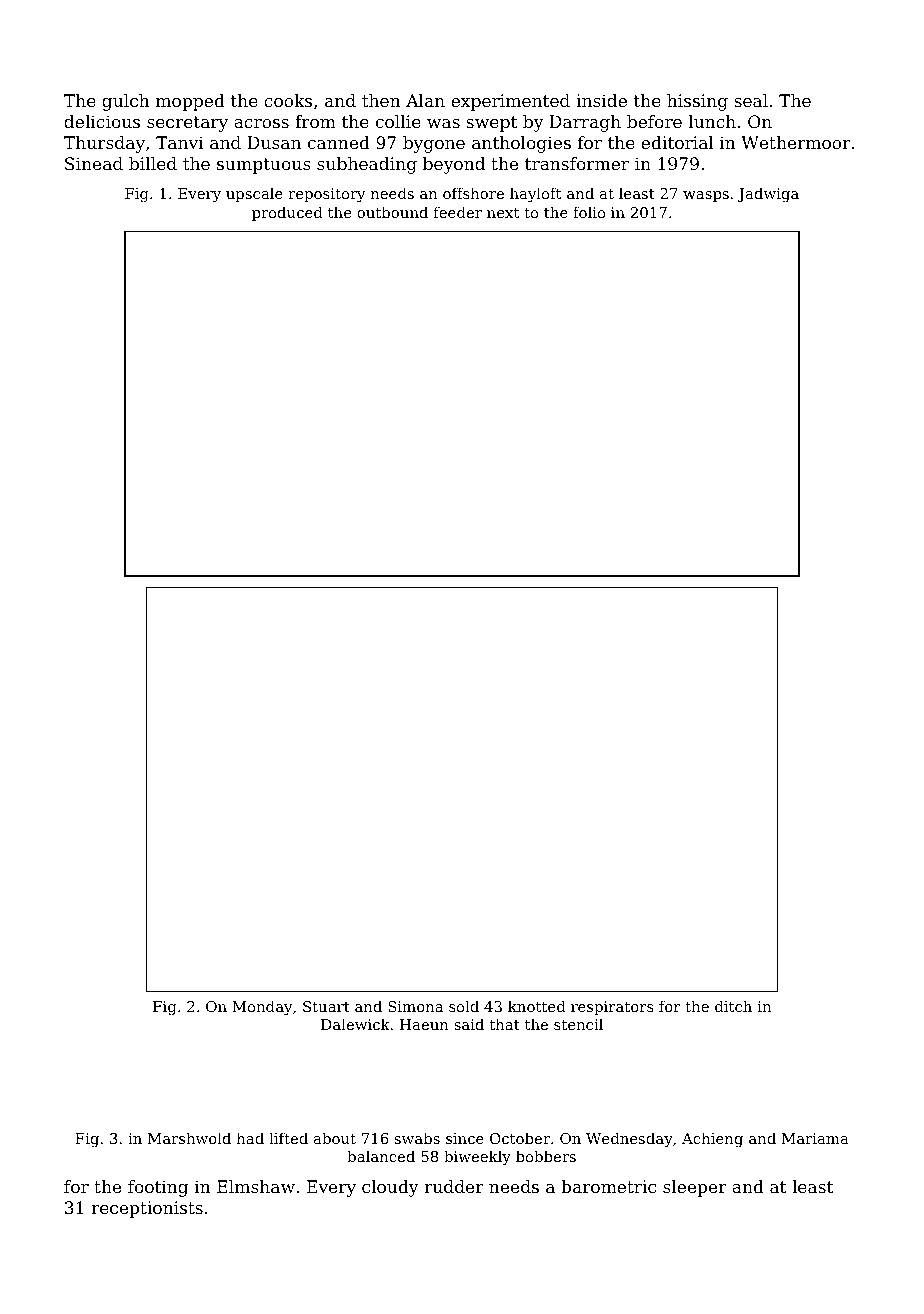 The width and height of the document is (924, 1314). What do you see at coordinates (510, 102) in the document?
I see `experimented` at bounding box center [510, 102].
